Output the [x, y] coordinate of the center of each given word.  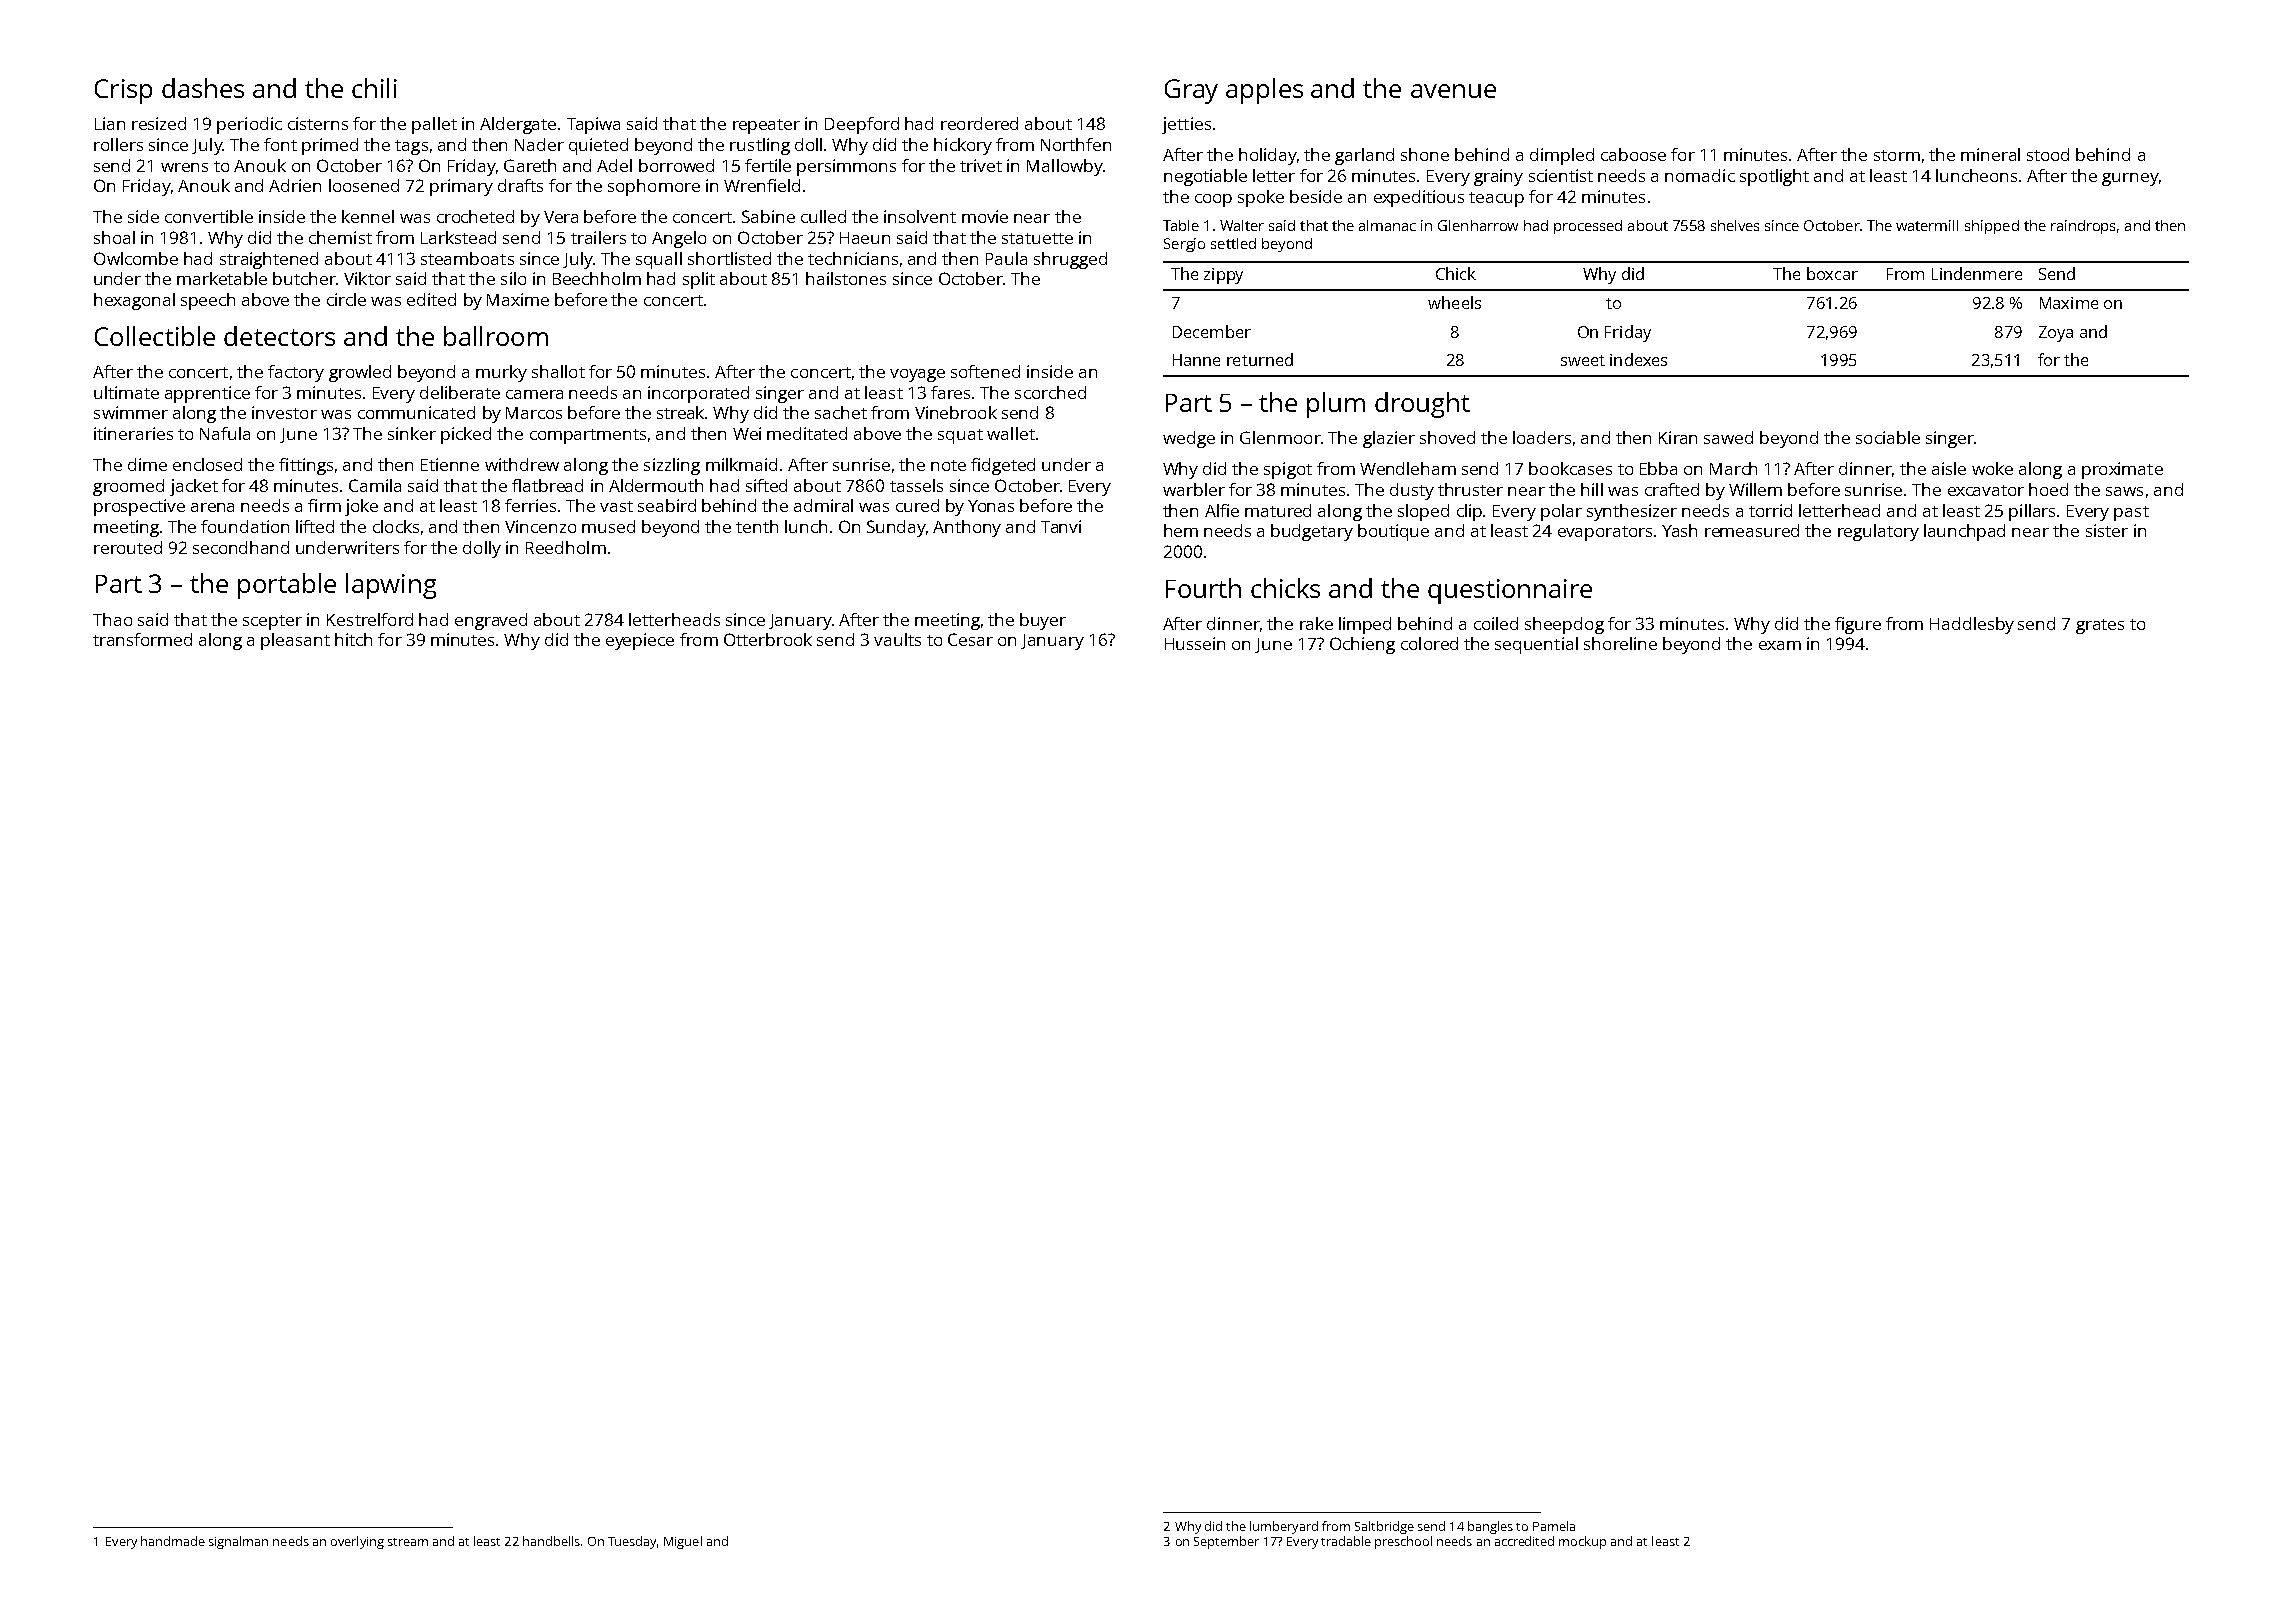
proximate [2122, 470]
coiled [1496, 623]
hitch [353, 639]
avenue [1453, 91]
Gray [1191, 91]
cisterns [318, 123]
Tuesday [632, 1542]
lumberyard [1284, 1527]
